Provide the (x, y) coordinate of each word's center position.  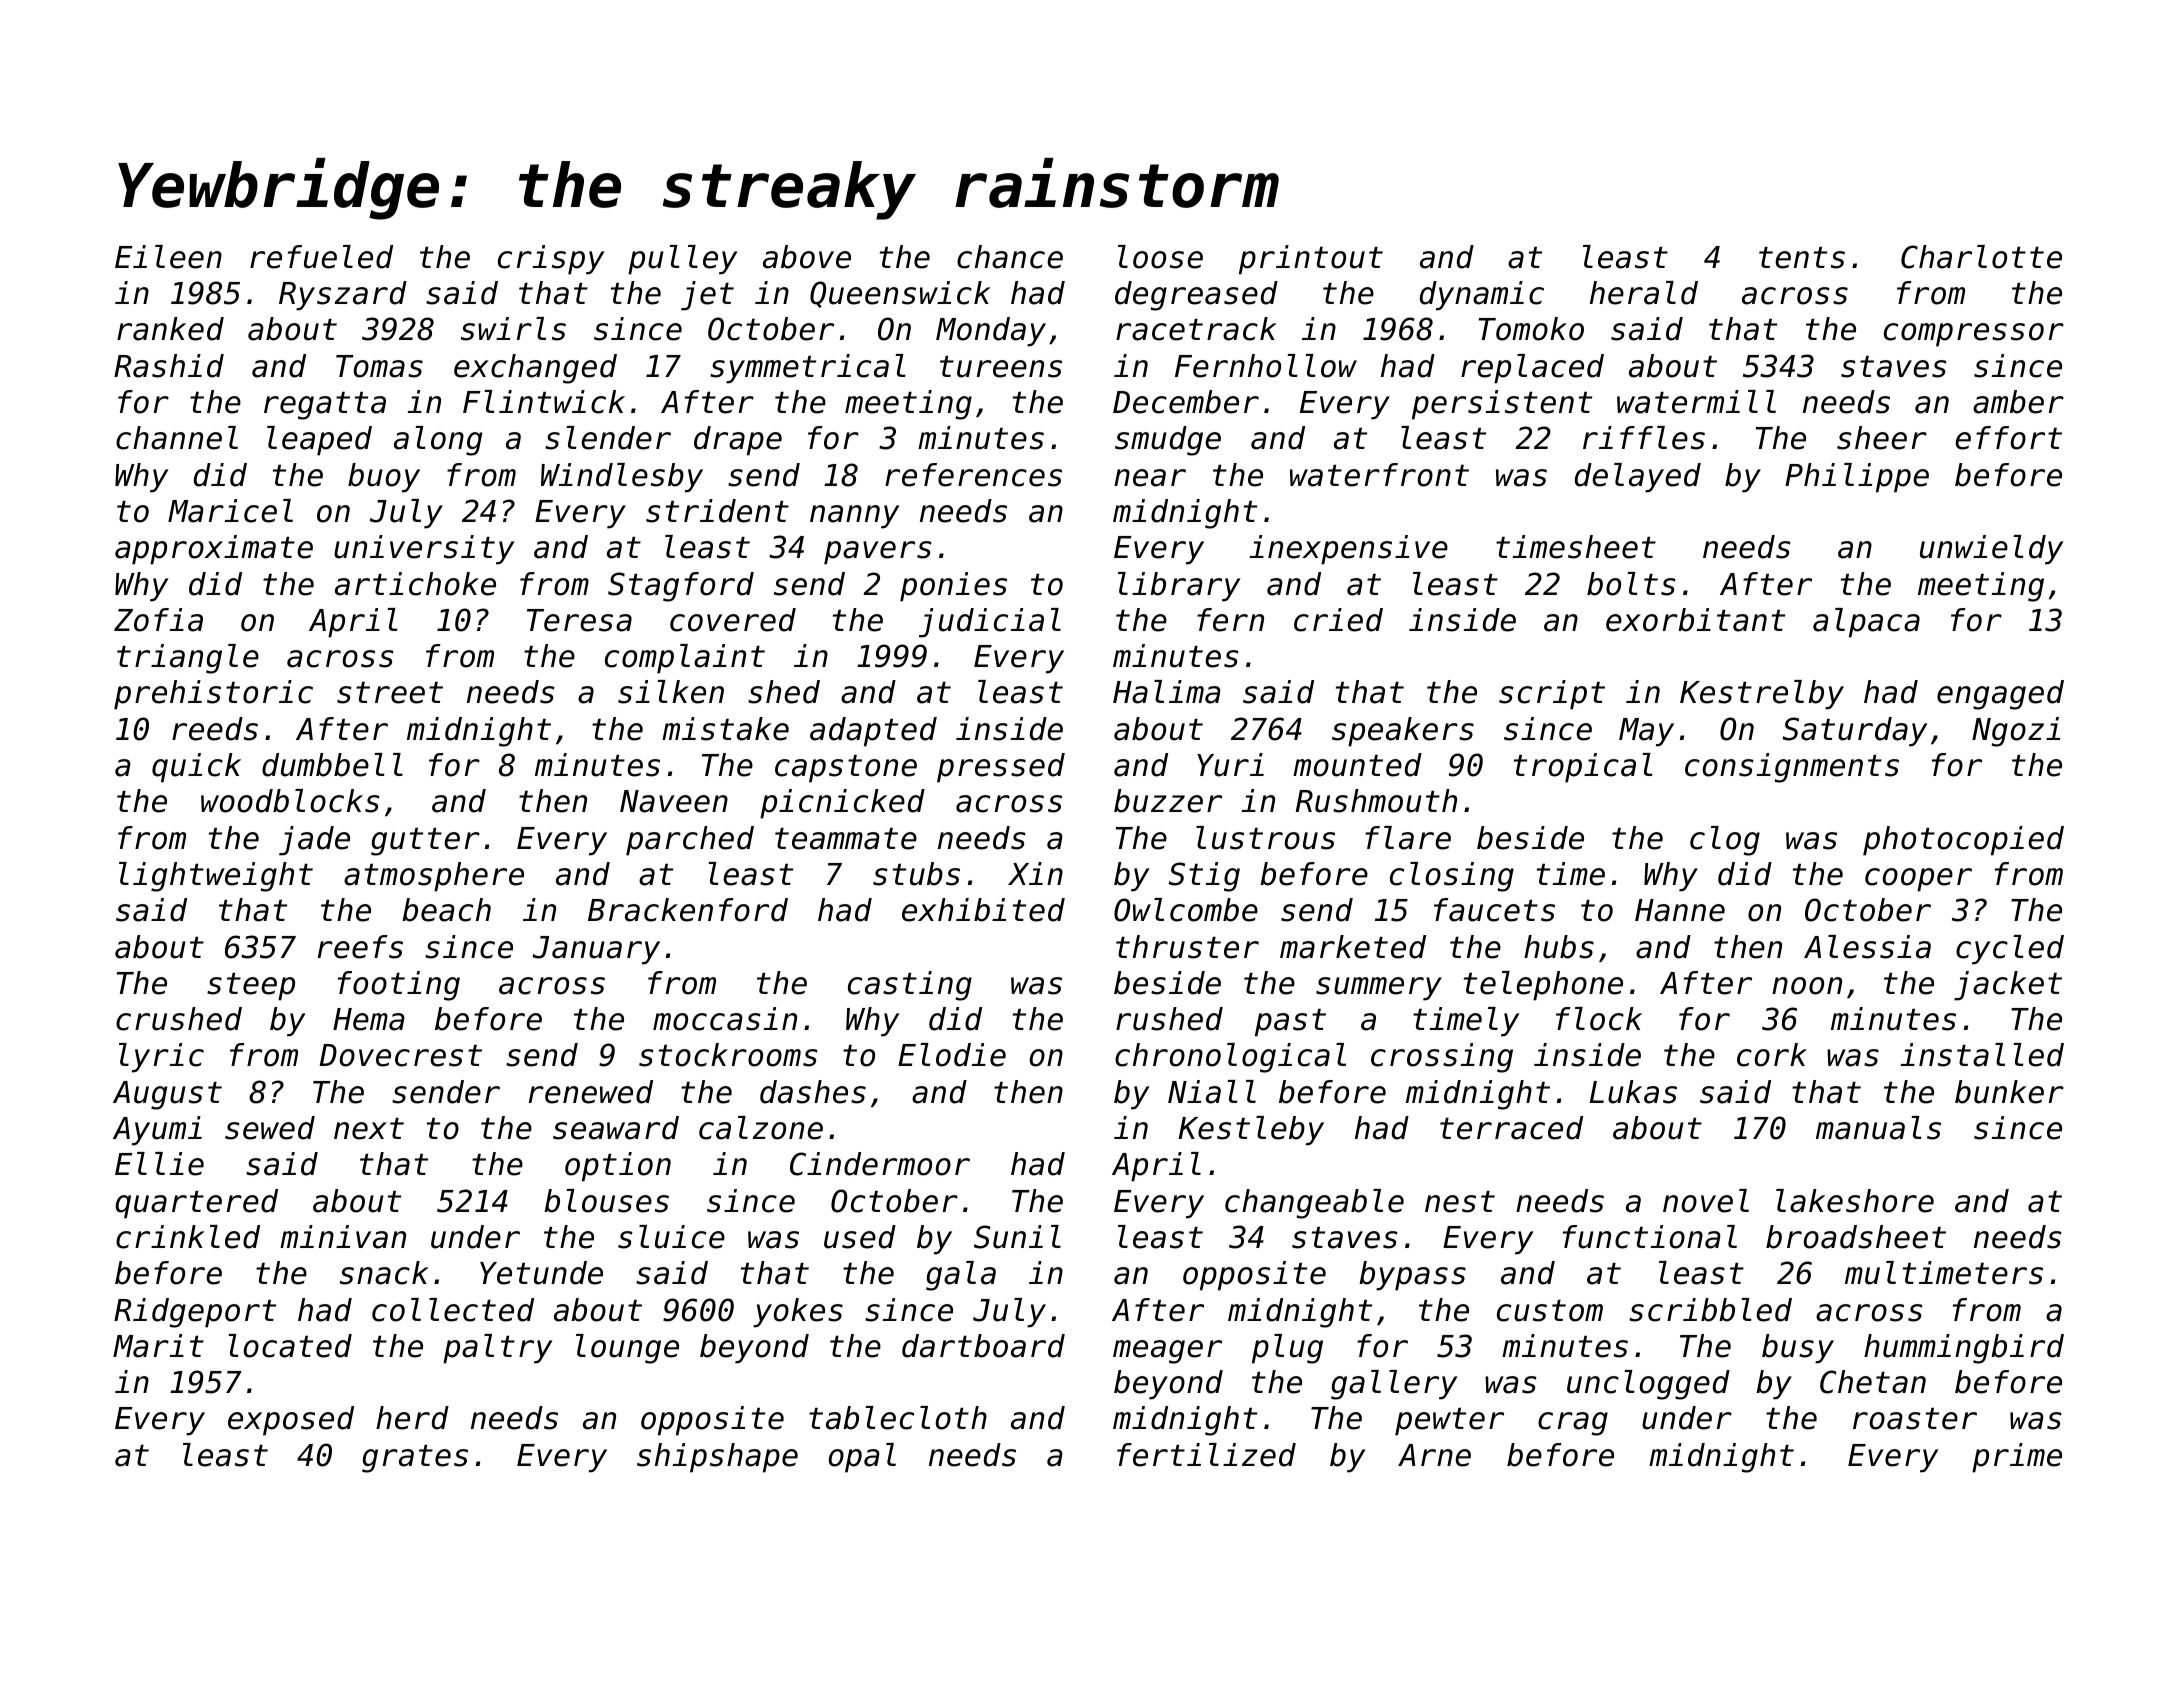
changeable (1314, 1204)
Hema (369, 1019)
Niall (1212, 1092)
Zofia (158, 620)
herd (412, 1418)
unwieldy (1991, 550)
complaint (685, 659)
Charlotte (1981, 257)
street (390, 693)
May (1646, 732)
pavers (878, 553)
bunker (2009, 1092)
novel (1706, 1201)
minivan (343, 1237)
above (807, 257)
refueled (321, 257)
